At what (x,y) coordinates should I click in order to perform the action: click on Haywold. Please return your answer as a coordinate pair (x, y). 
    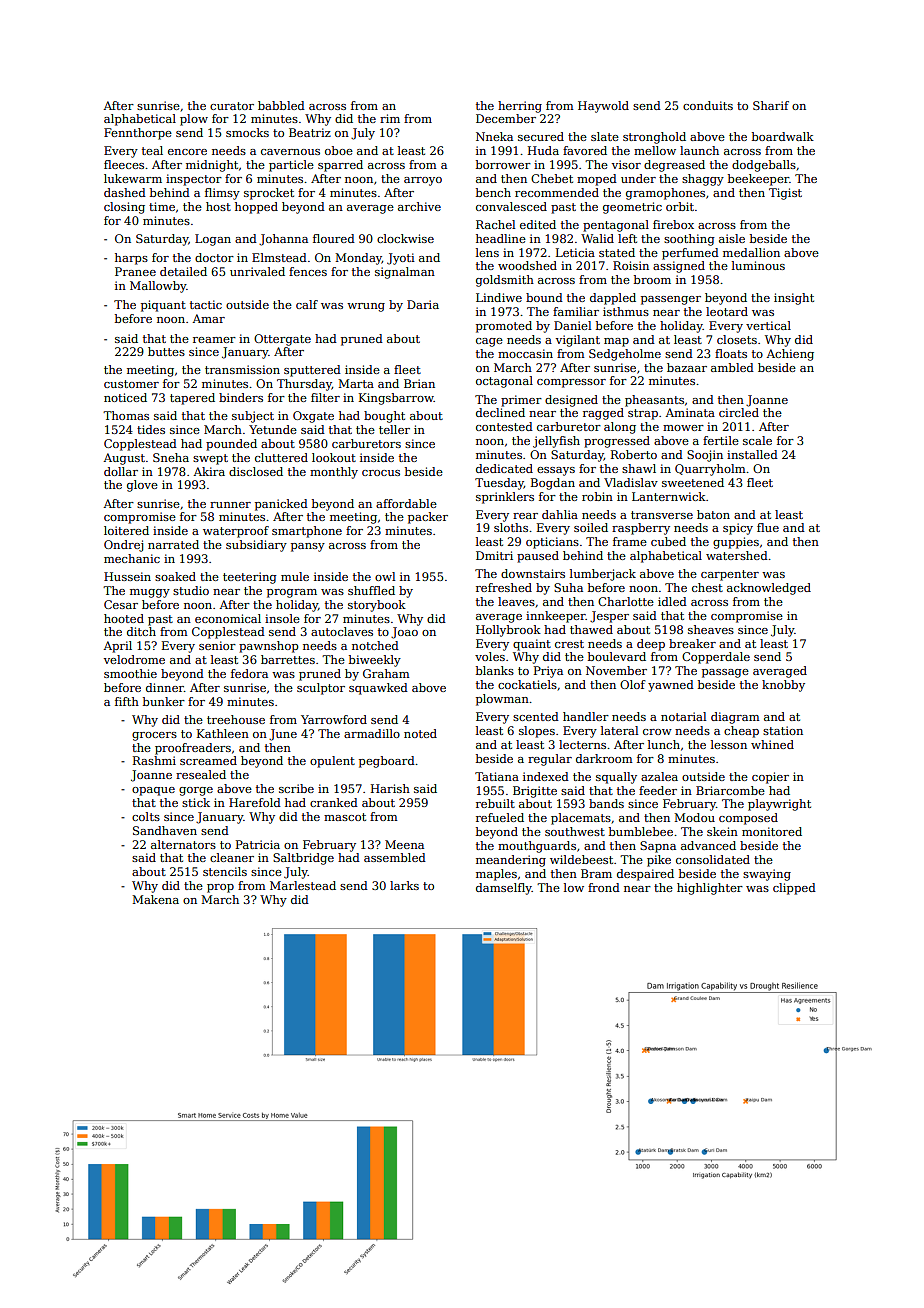
    Looking at the image, I should click on (603, 107).
